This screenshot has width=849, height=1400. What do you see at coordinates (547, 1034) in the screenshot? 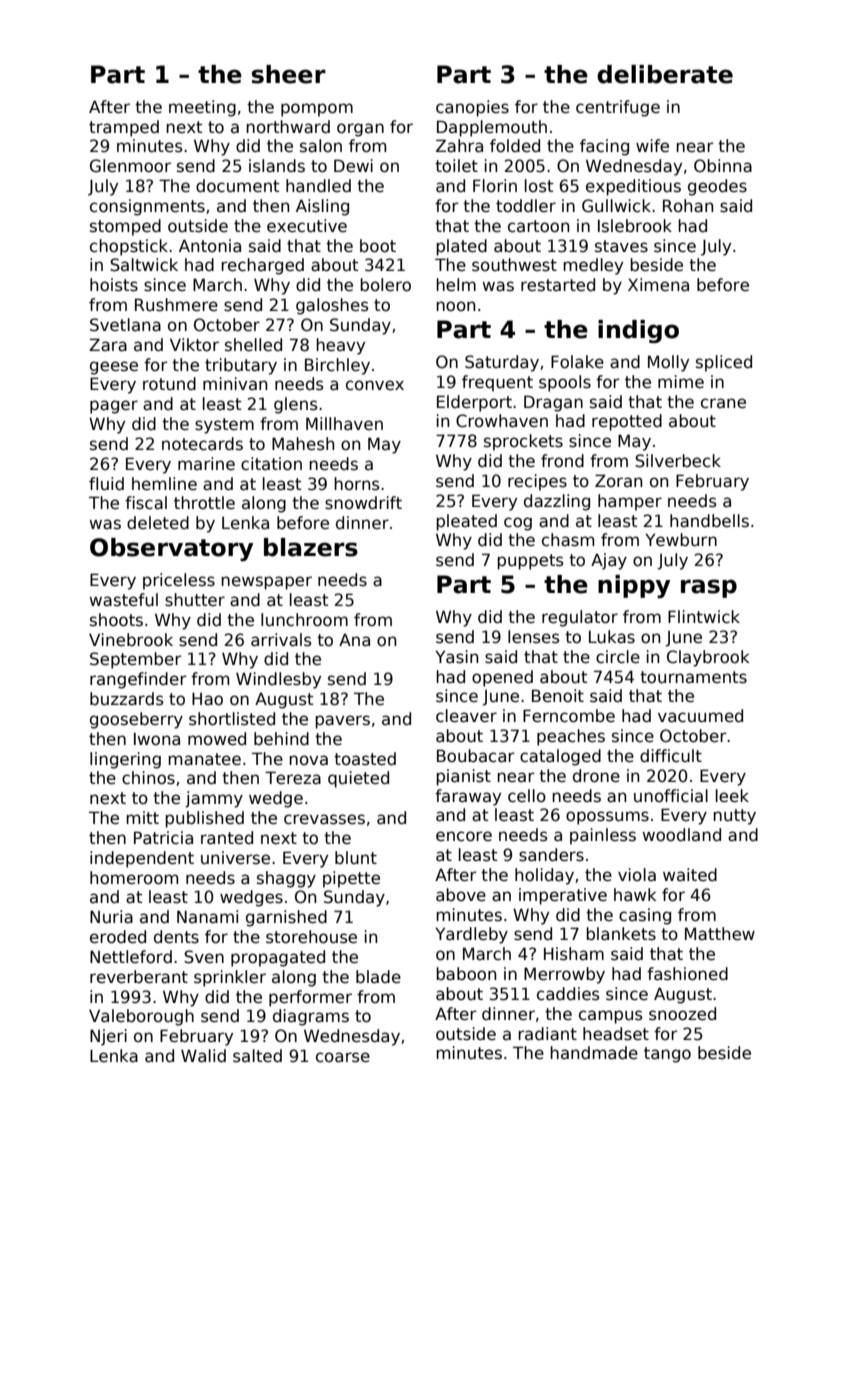
I see `radiant` at bounding box center [547, 1034].
